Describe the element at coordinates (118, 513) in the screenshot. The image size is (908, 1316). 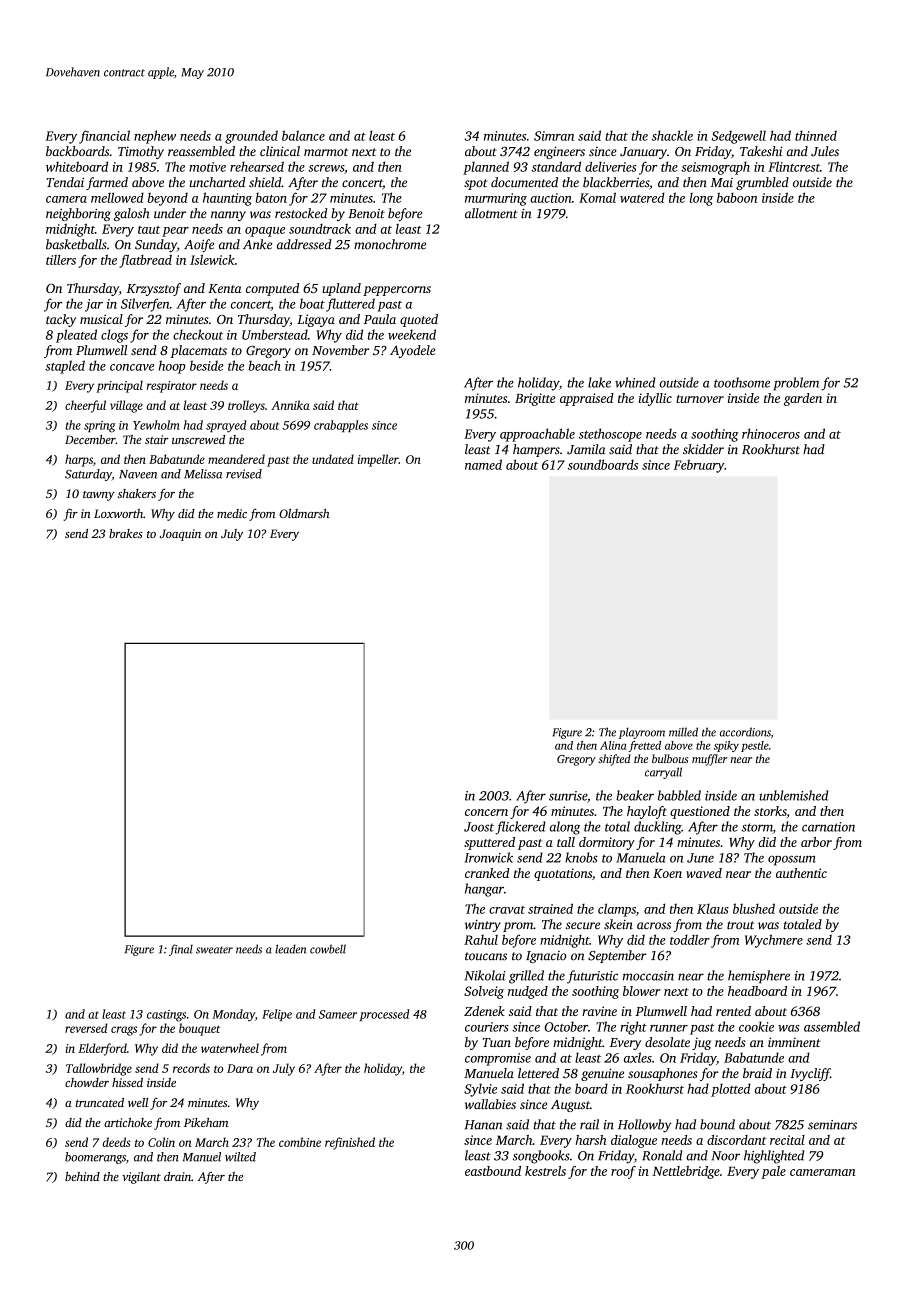
I see `Loxworth` at that location.
